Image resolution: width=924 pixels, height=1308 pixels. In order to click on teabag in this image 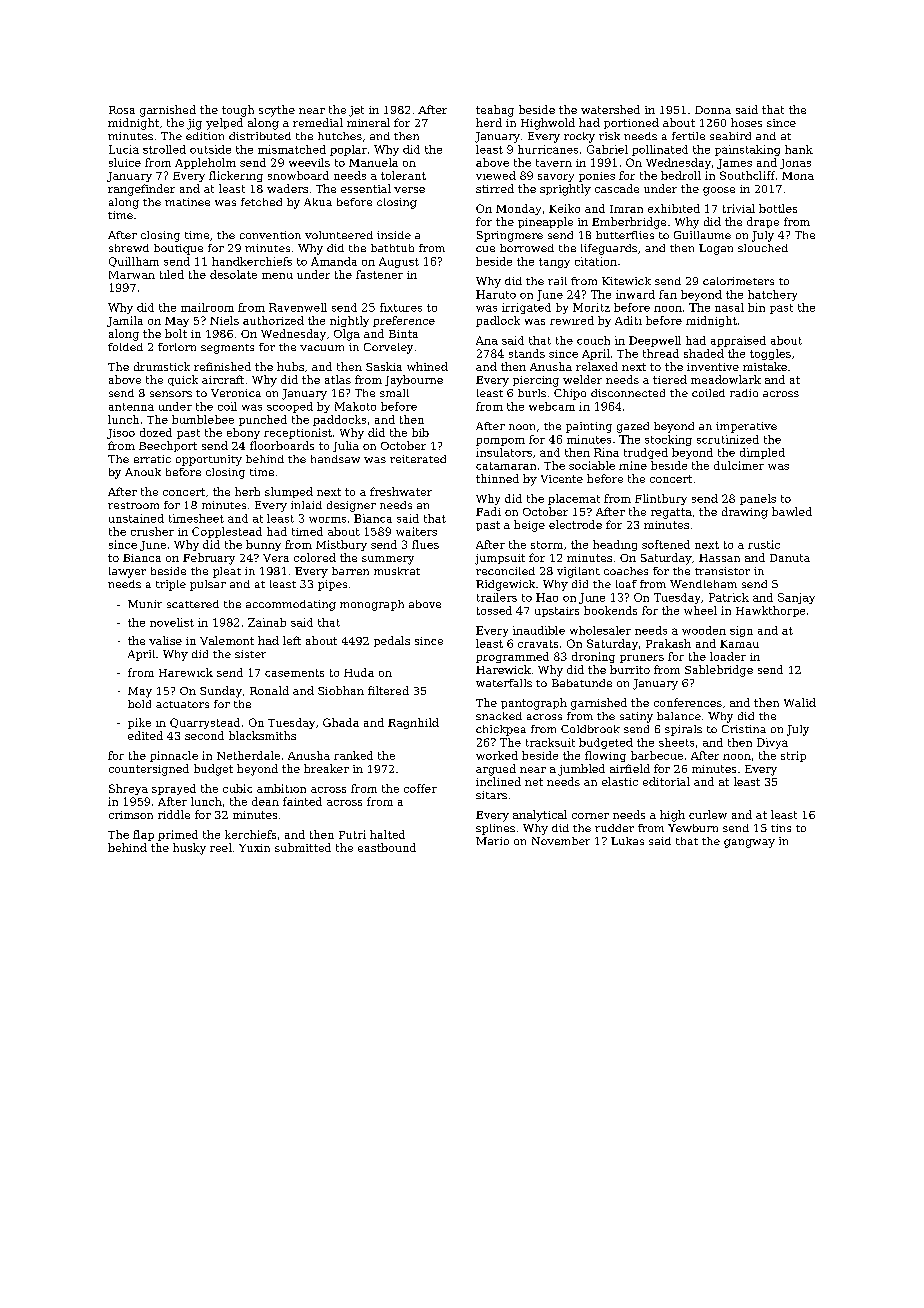, I will do `click(495, 111)`.
